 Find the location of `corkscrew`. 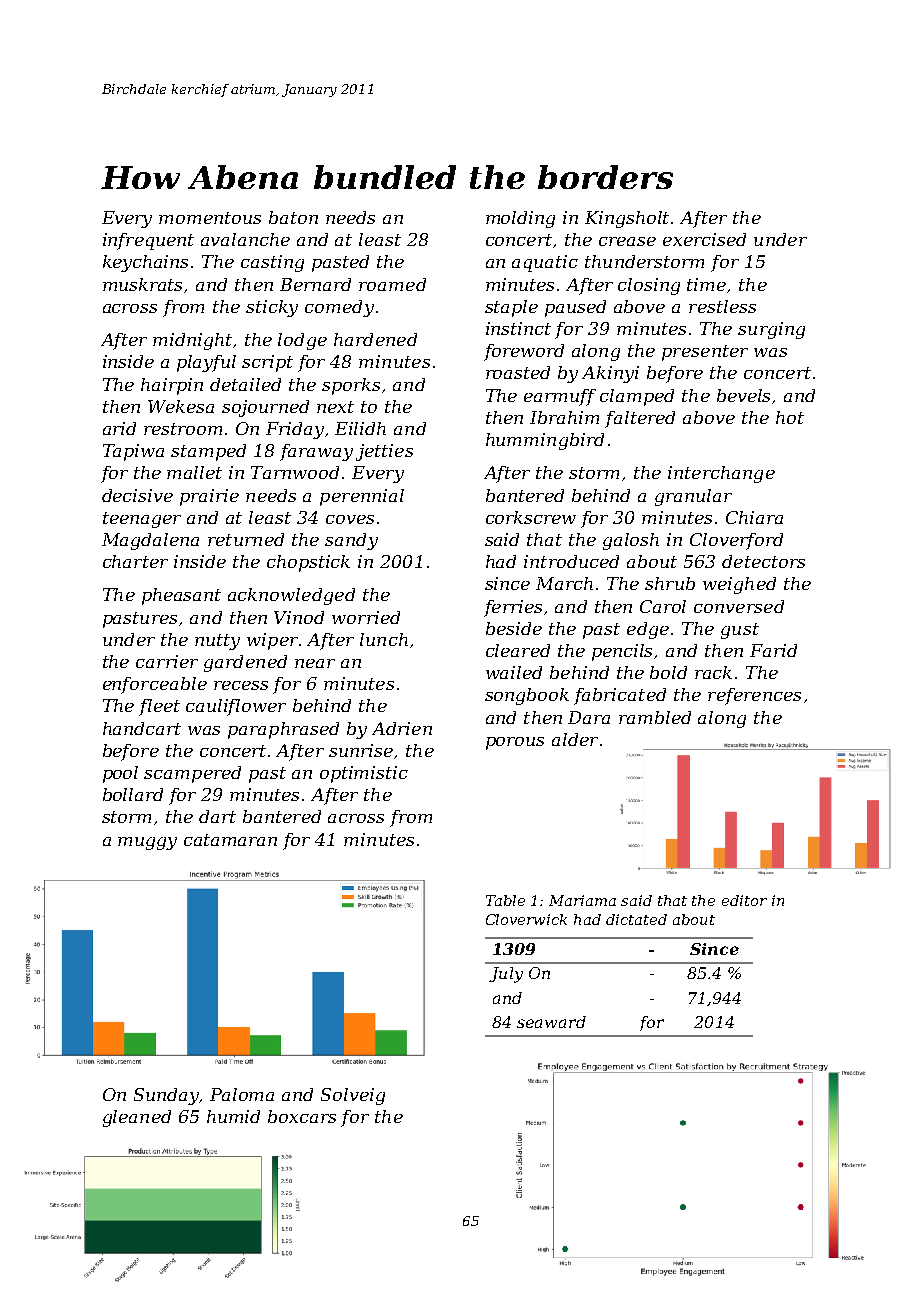

corkscrew is located at coordinates (531, 517).
